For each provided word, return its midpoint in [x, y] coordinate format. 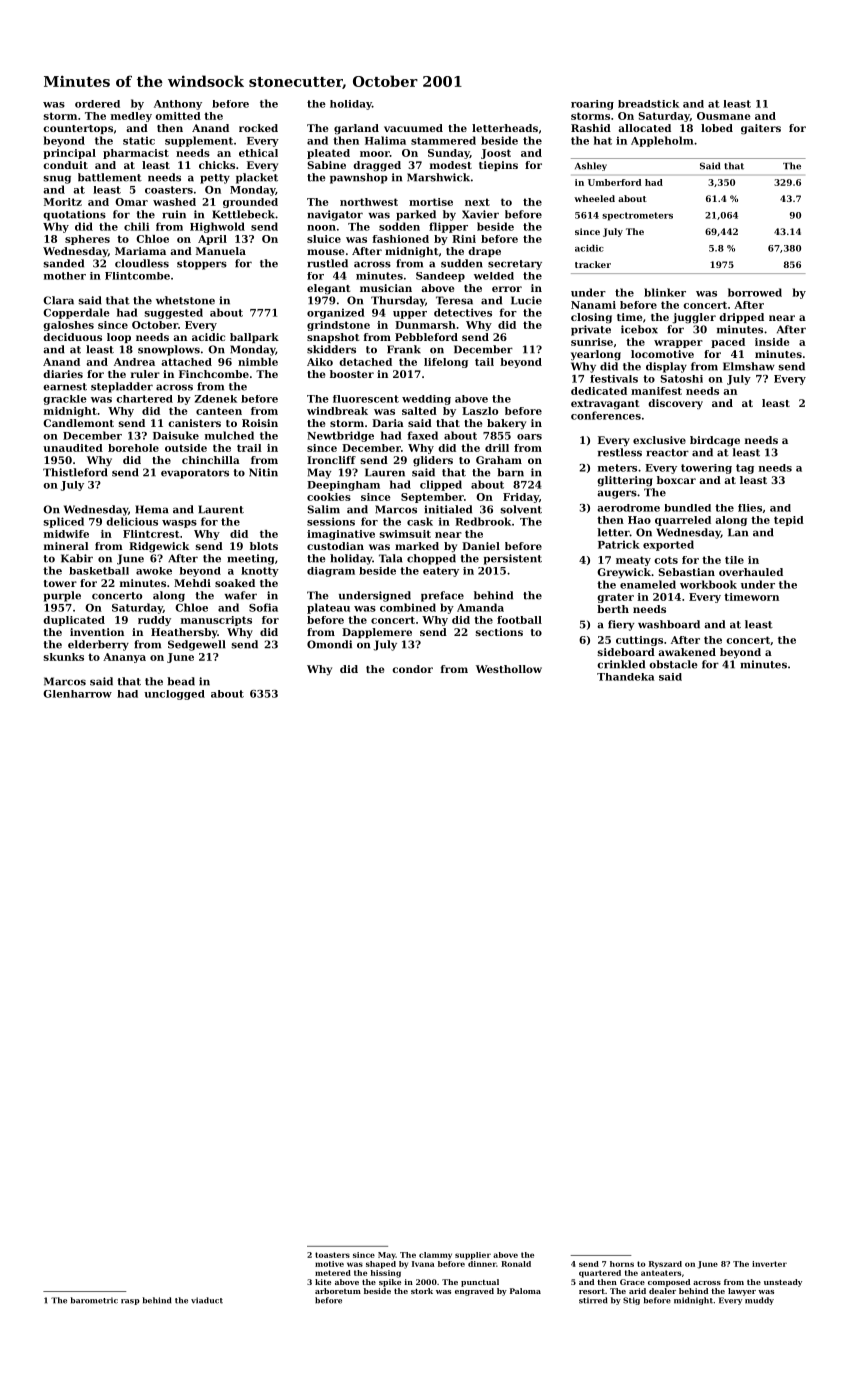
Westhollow [509, 669]
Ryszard [665, 1265]
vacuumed [413, 128]
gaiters [761, 129]
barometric [94, 1300]
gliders [433, 461]
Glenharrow [77, 694]
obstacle [673, 664]
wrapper [678, 344]
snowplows [169, 350]
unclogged [174, 695]
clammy [435, 1256]
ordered [97, 104]
